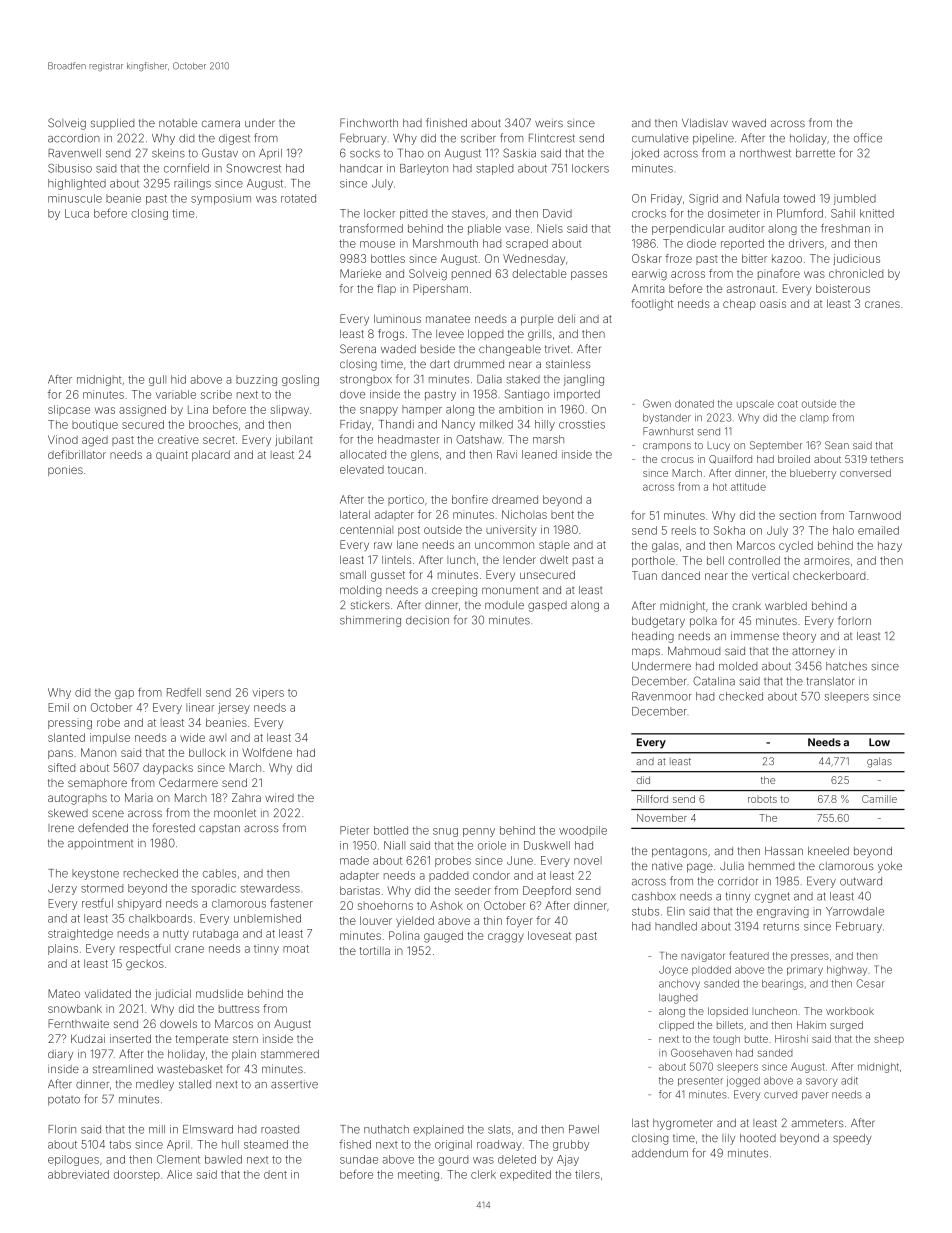 This document has width=952, height=1233. I want to click on waved, so click(749, 123).
